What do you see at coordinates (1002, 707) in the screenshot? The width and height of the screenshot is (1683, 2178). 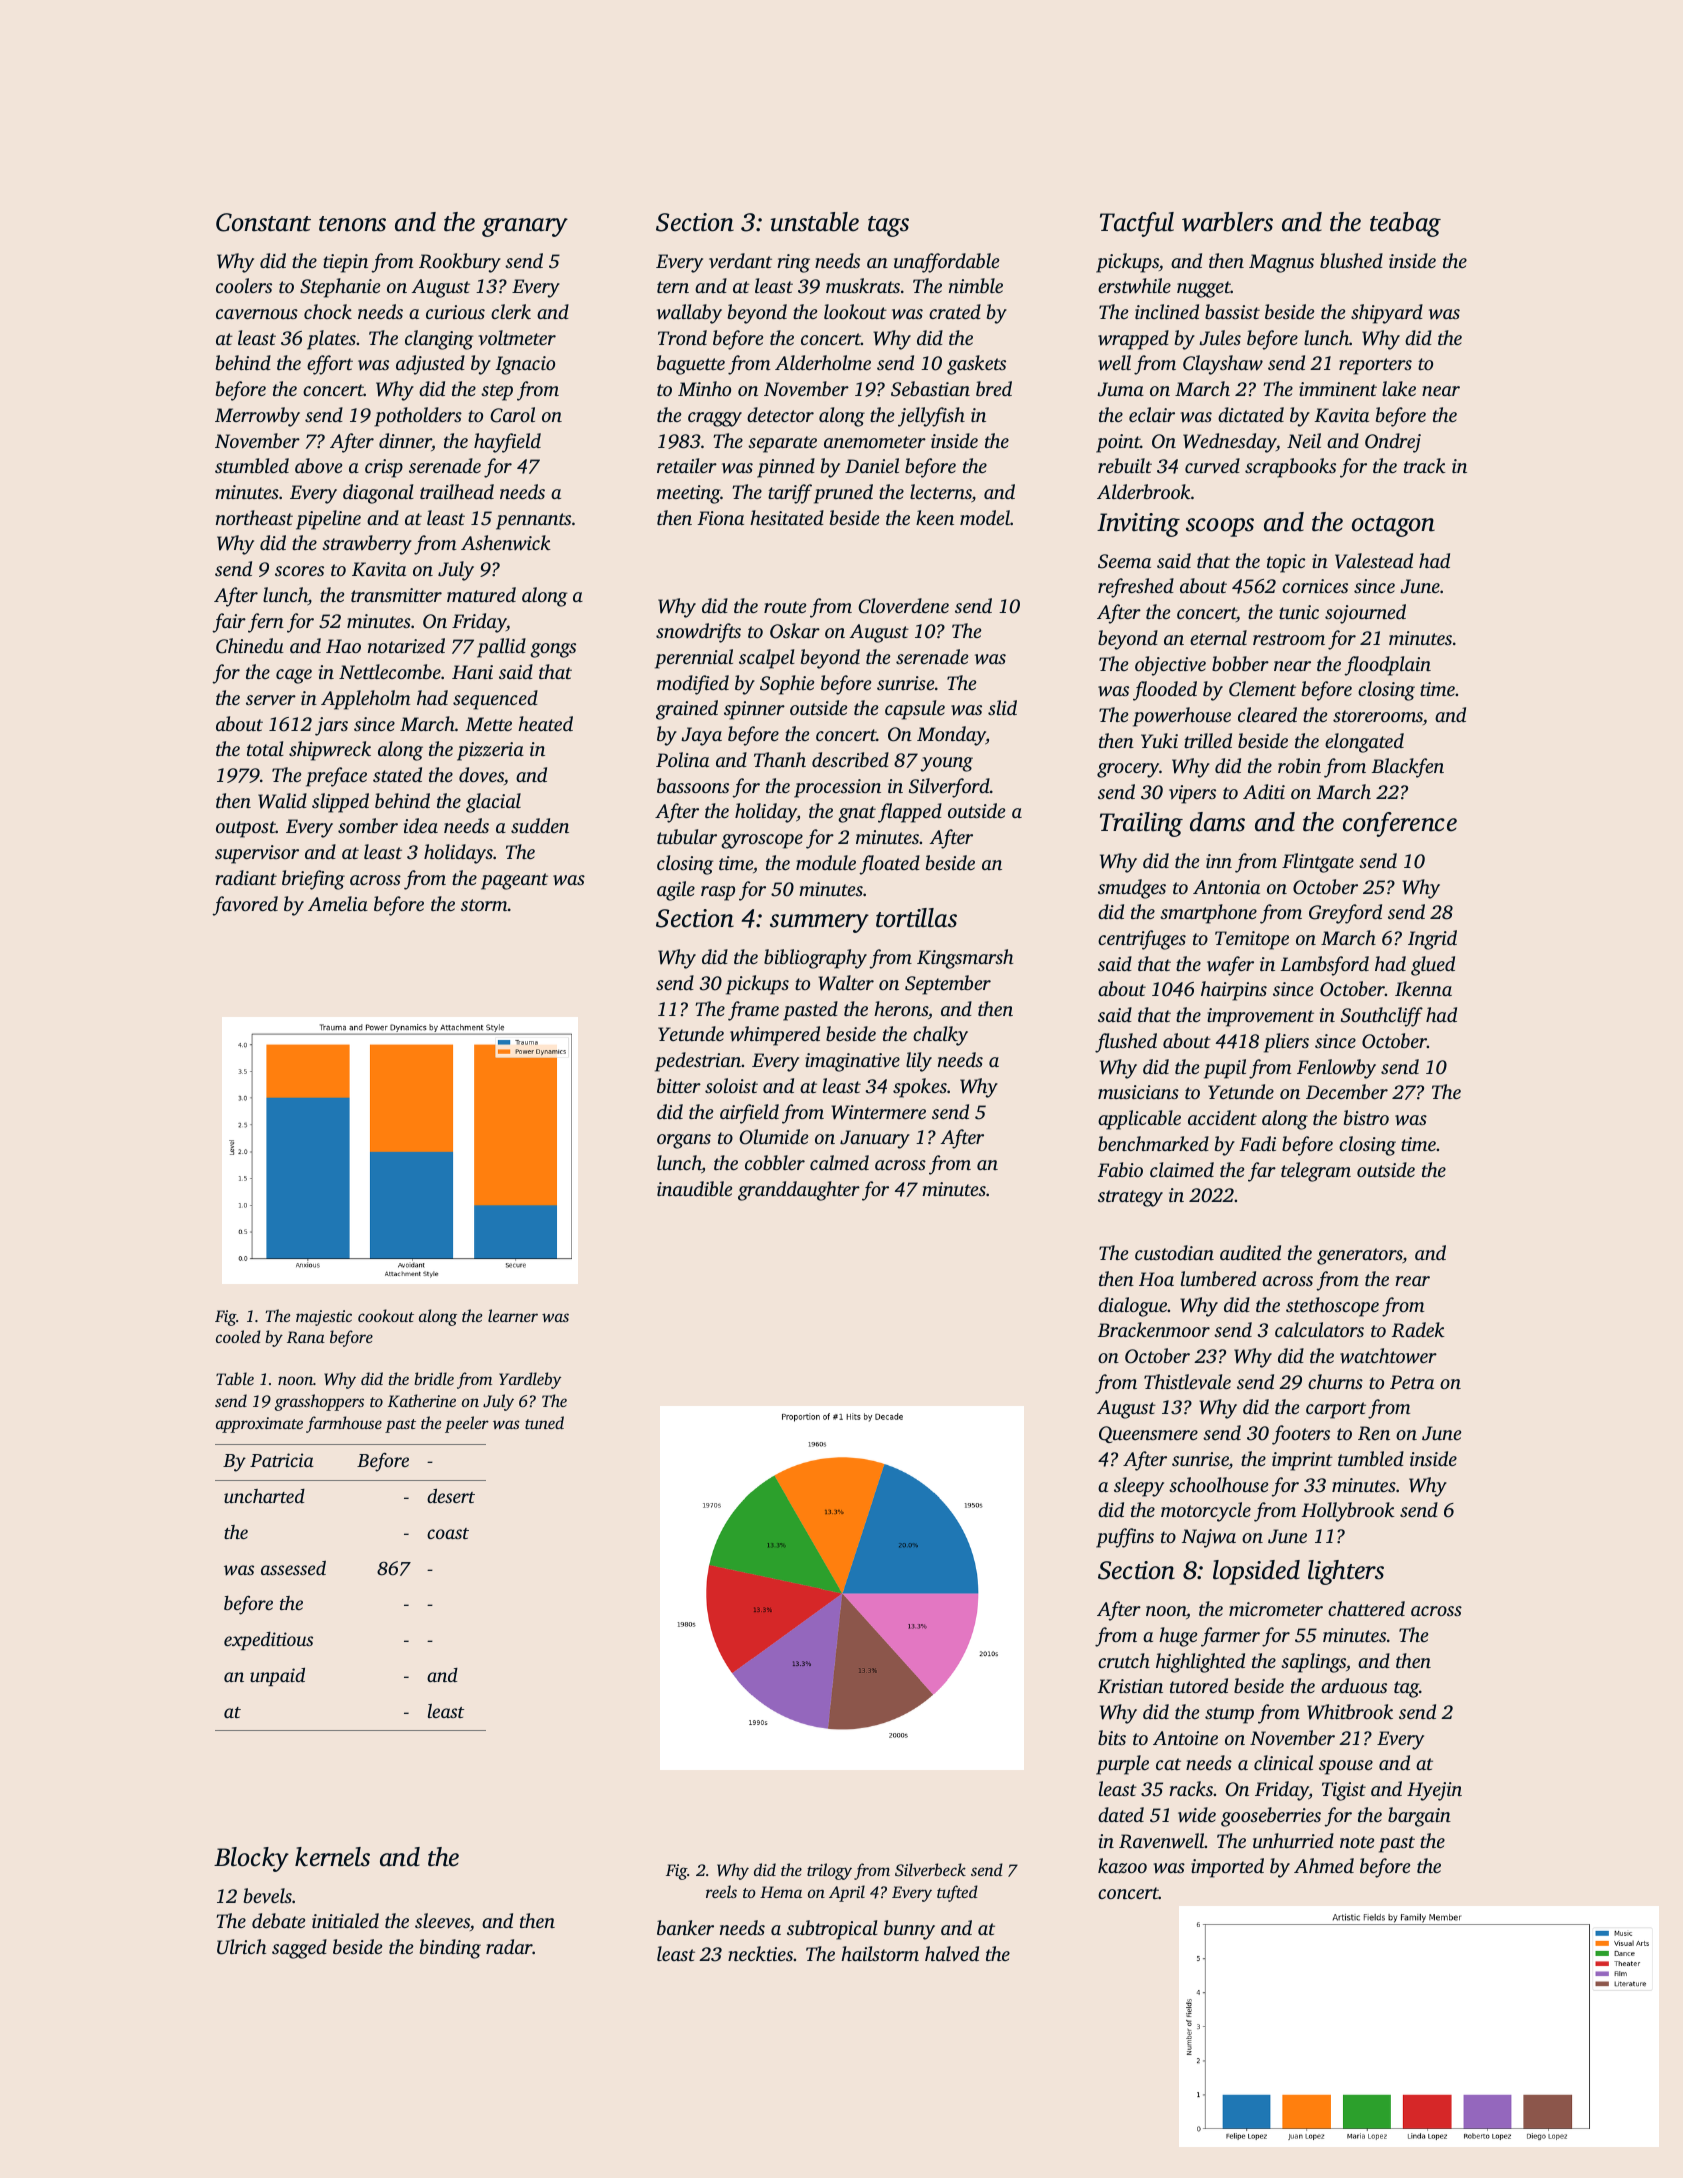 I see `slid` at bounding box center [1002, 707].
